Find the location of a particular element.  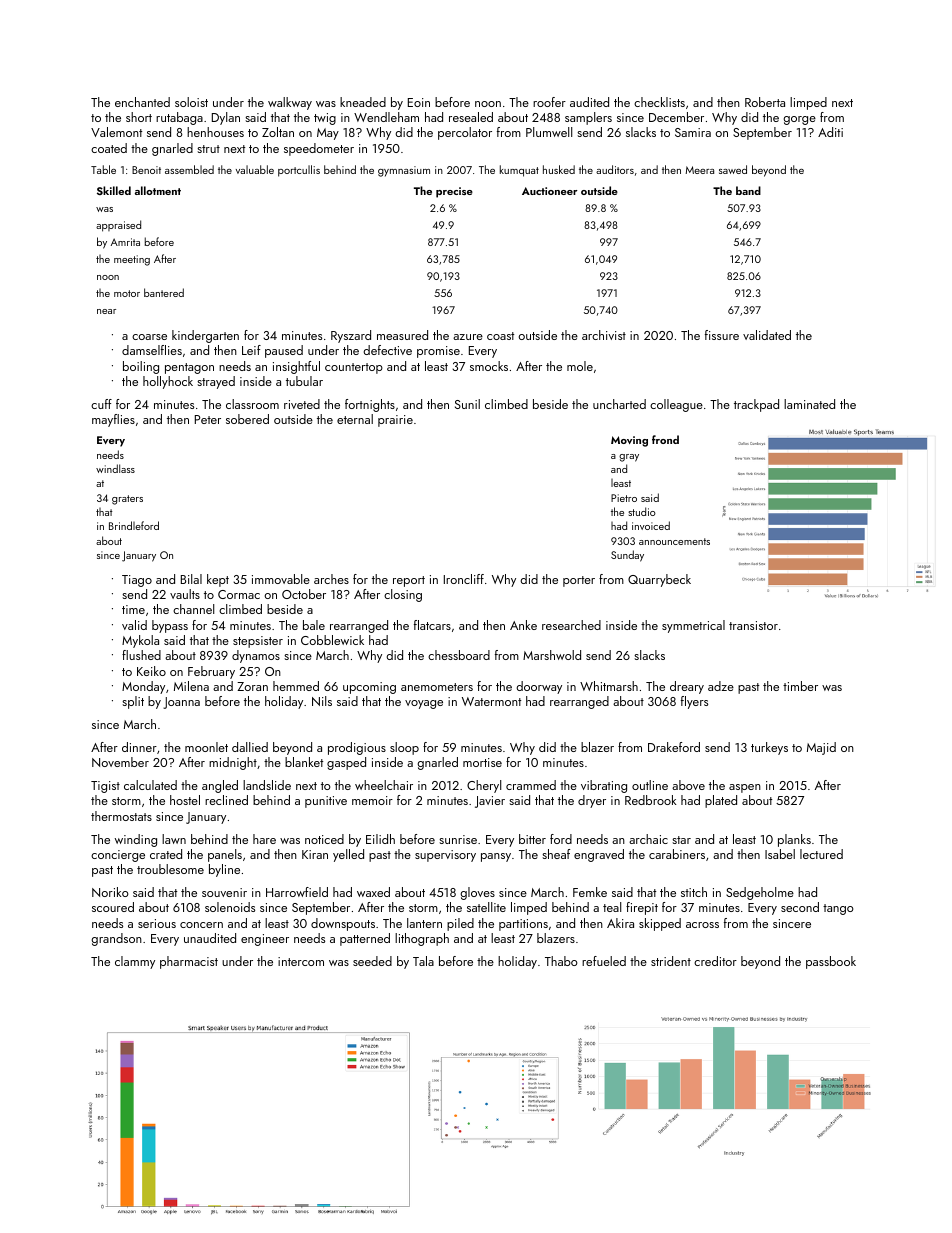

serious is located at coordinates (157, 923).
